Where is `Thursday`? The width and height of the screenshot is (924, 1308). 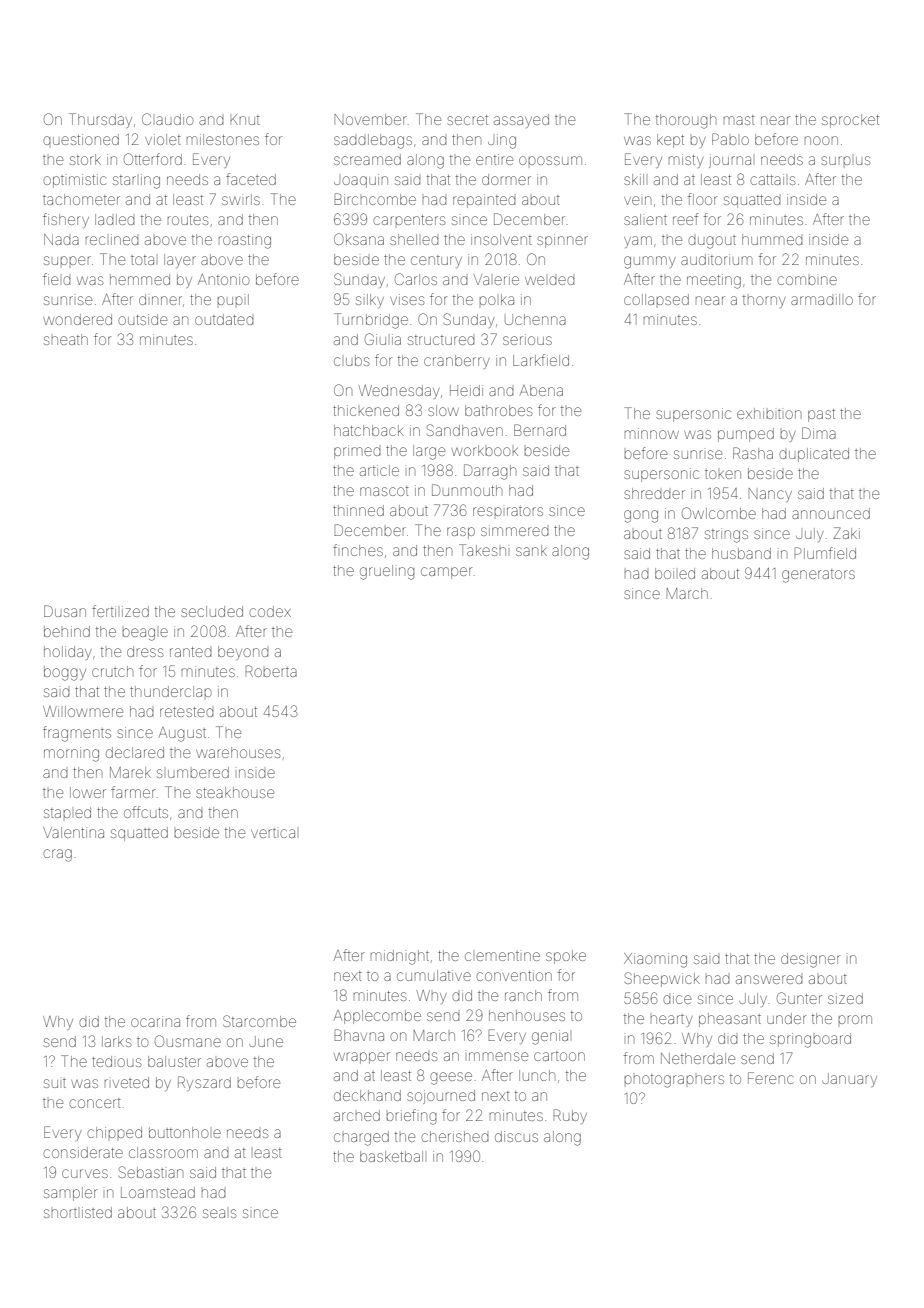 Thursday is located at coordinates (100, 120).
